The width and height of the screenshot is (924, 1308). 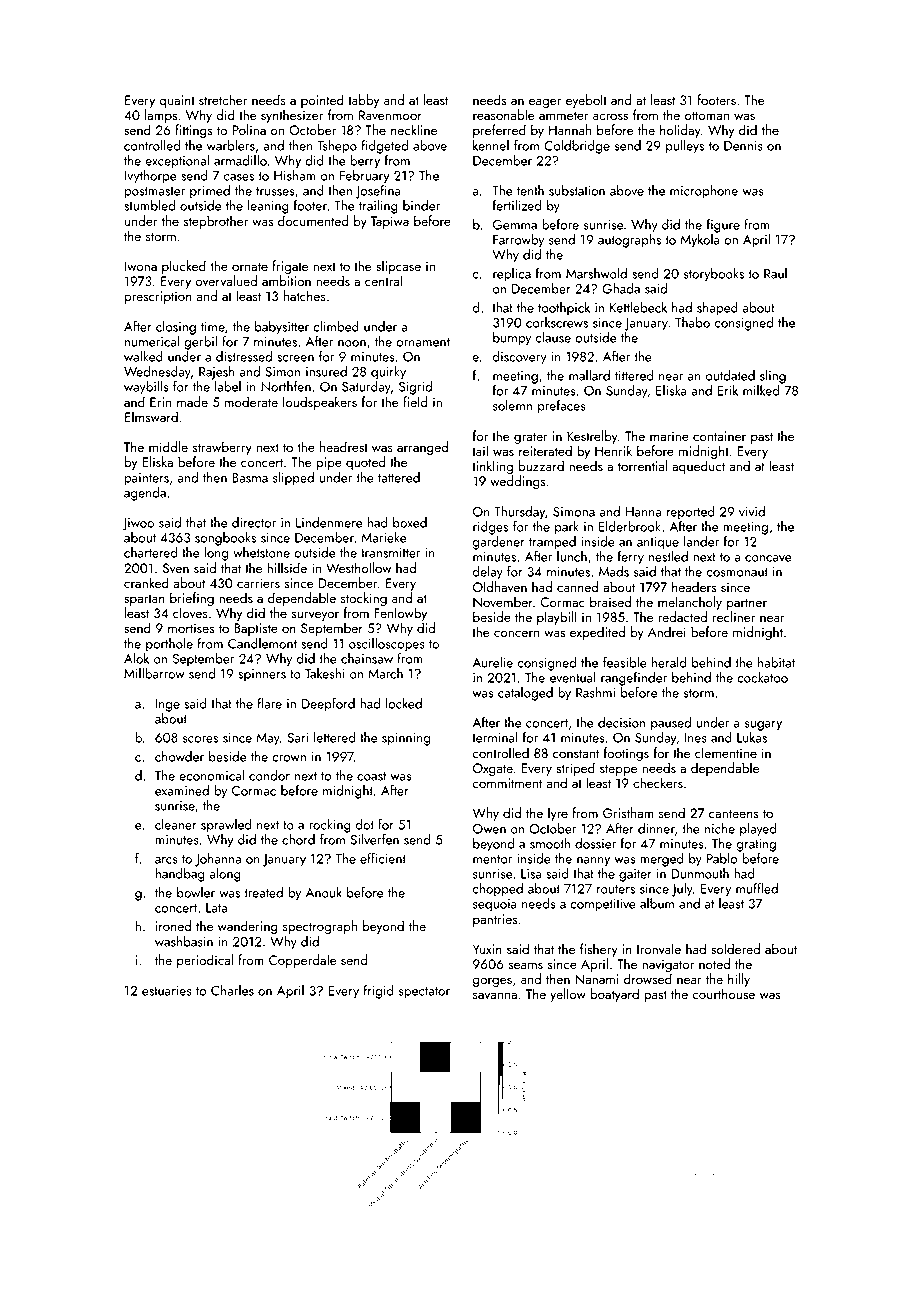 What do you see at coordinates (696, 738) in the screenshot?
I see `Ines` at bounding box center [696, 738].
